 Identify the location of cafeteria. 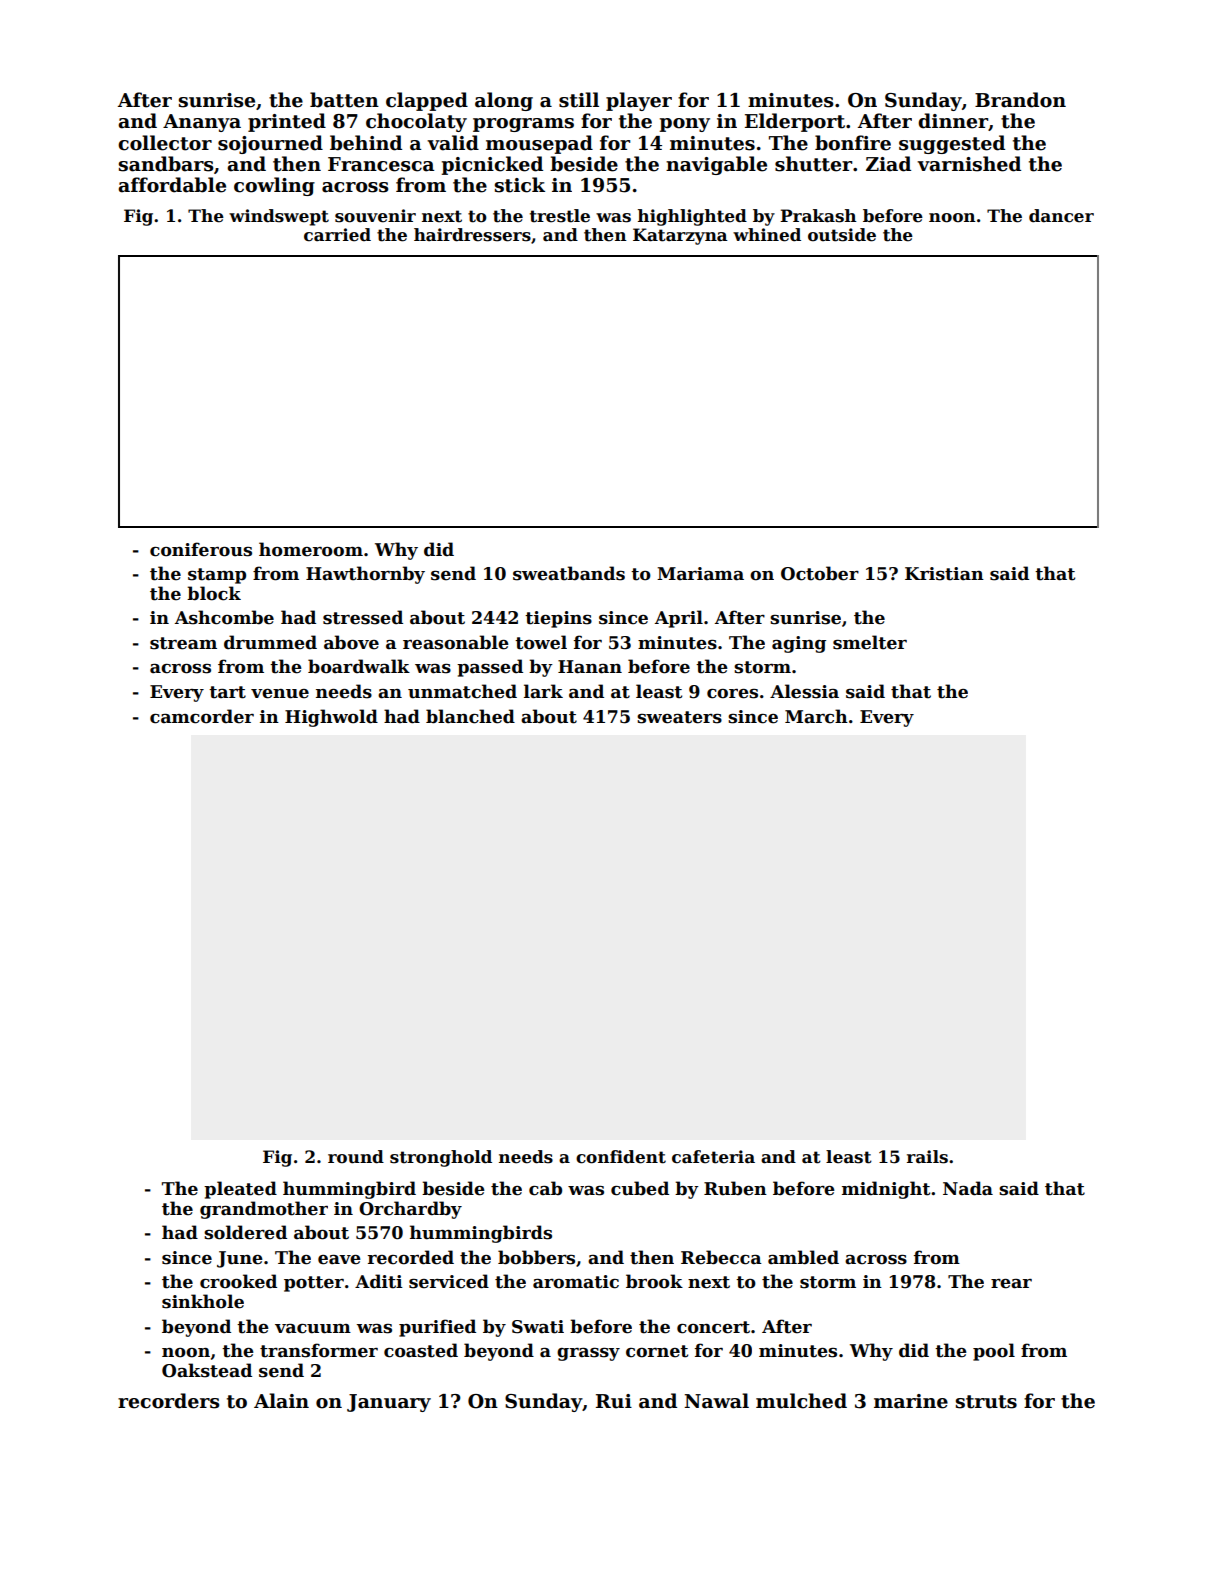
(713, 1157).
